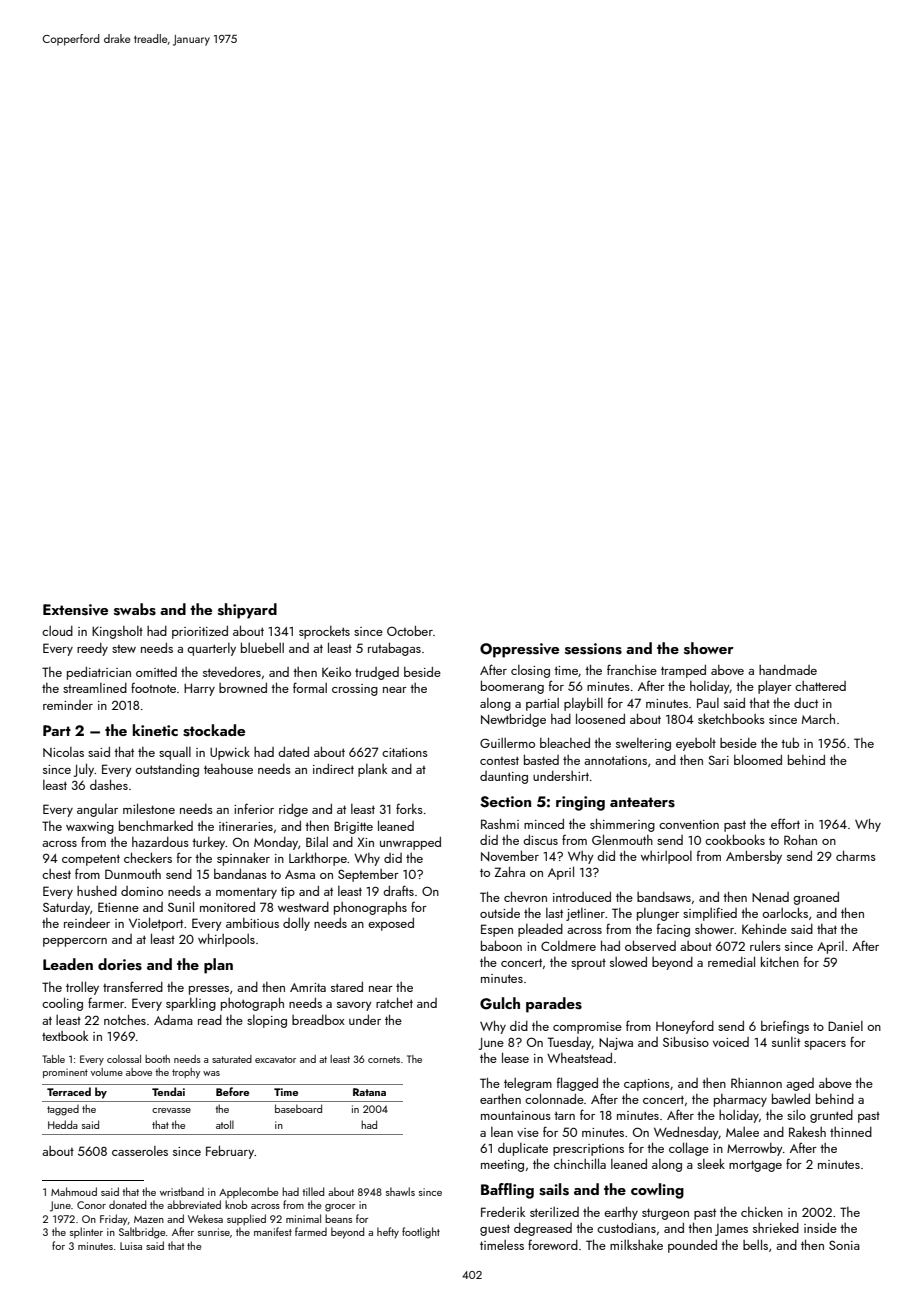 The width and height of the screenshot is (924, 1308). I want to click on October, so click(410, 631).
